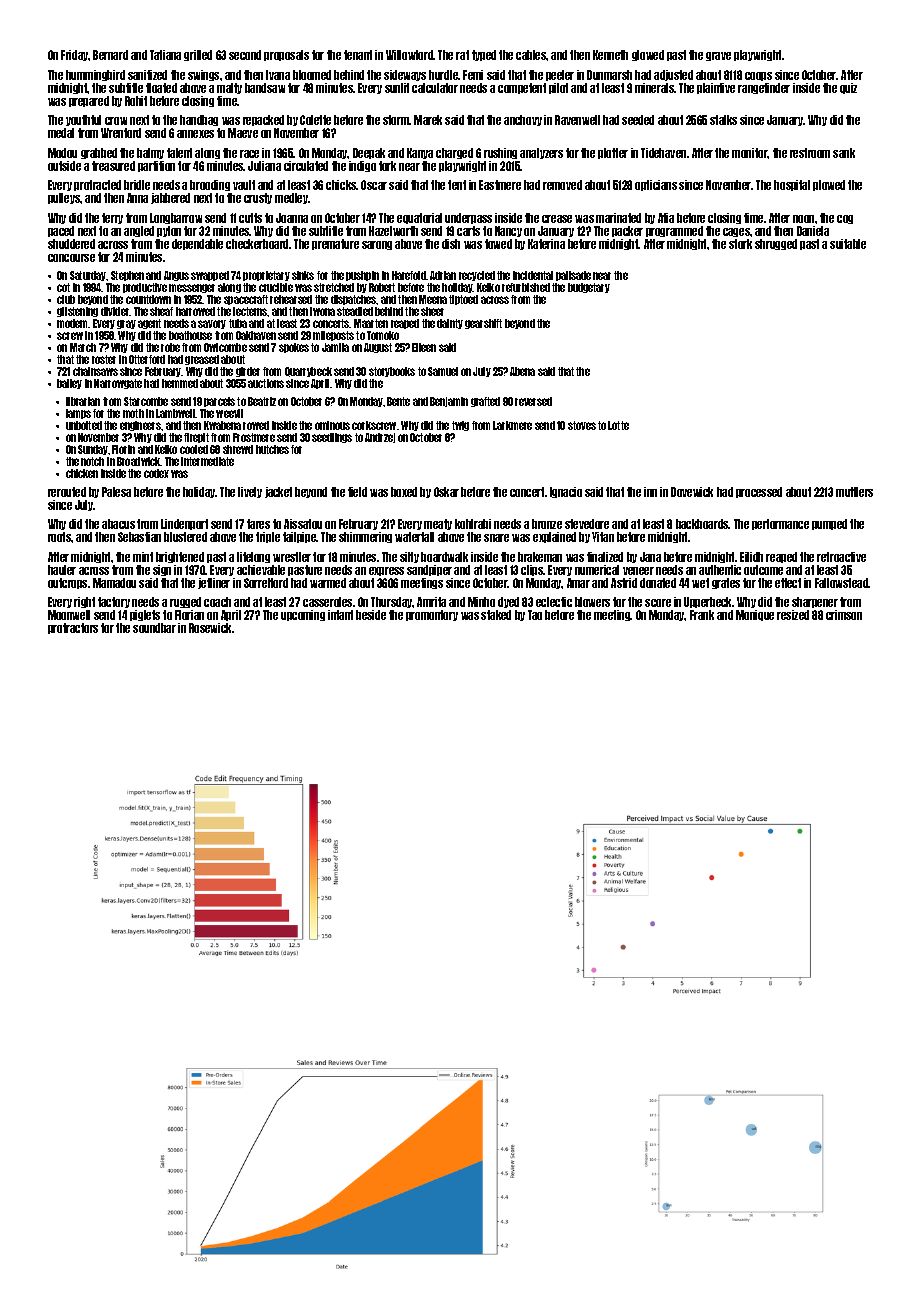 This screenshot has width=924, height=1314. Describe the element at coordinates (110, 55) in the screenshot. I see `Bernard` at that location.
